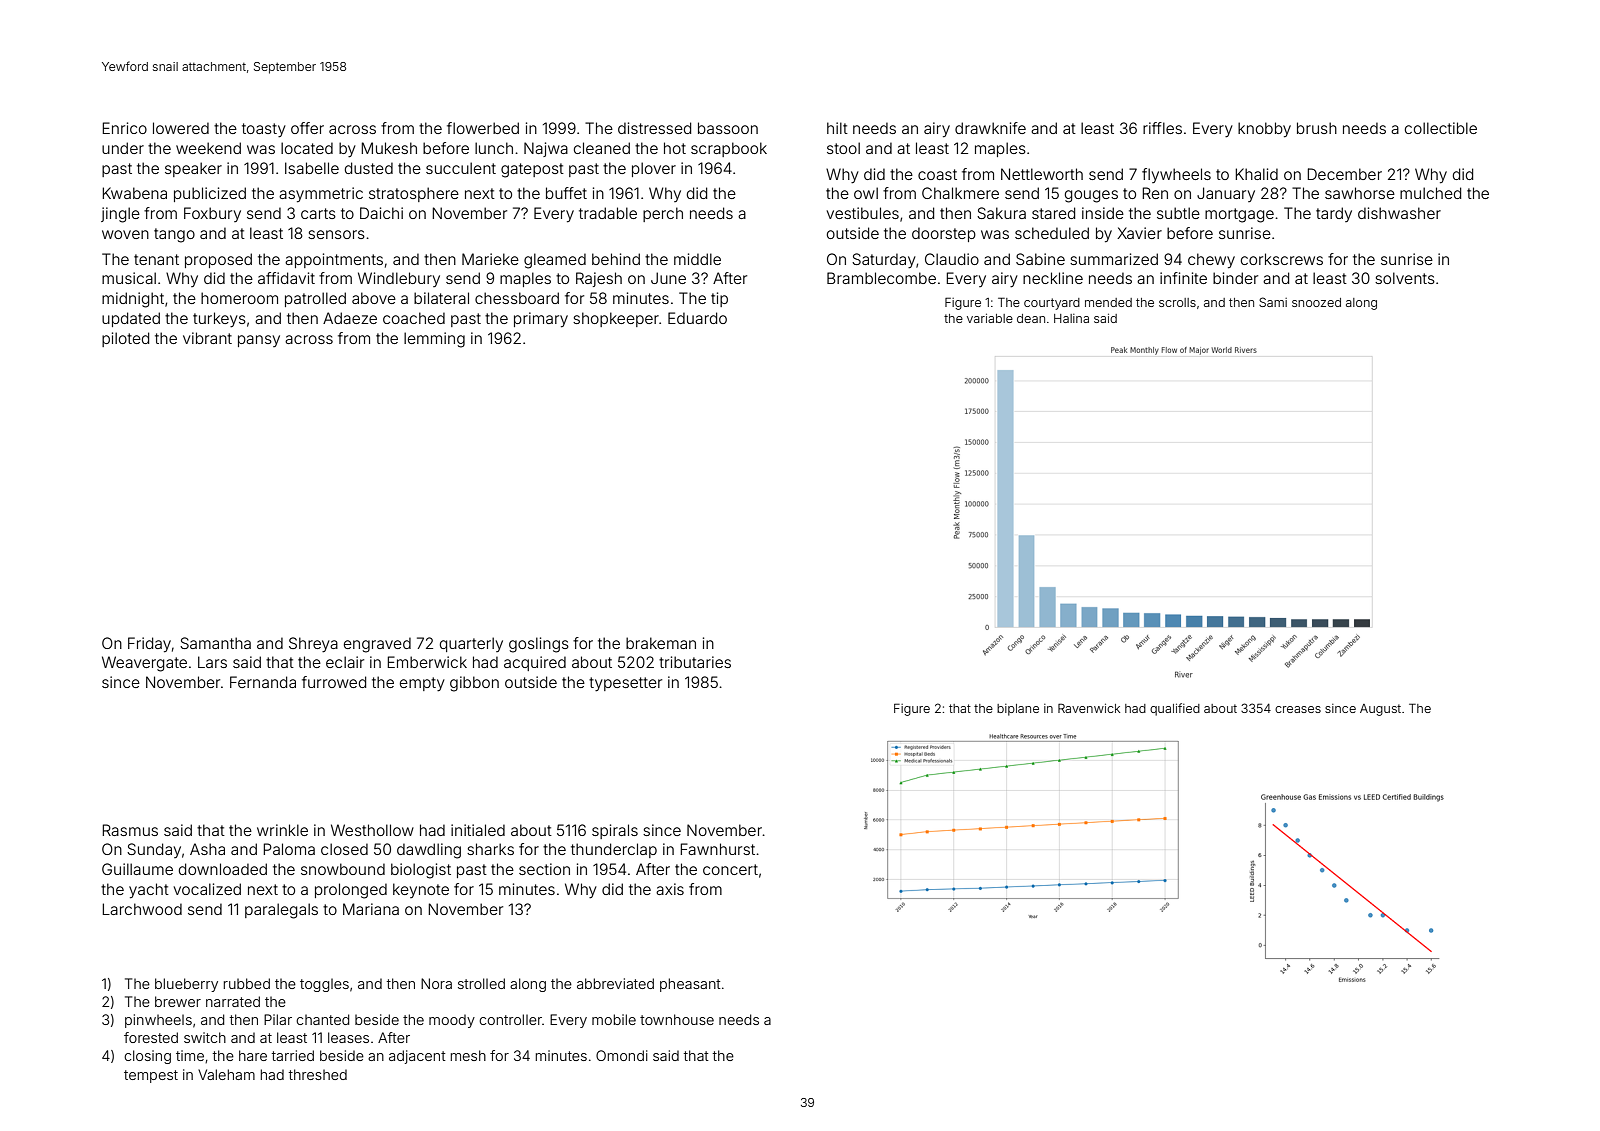 The image size is (1600, 1131). What do you see at coordinates (125, 339) in the document?
I see `piloted` at bounding box center [125, 339].
